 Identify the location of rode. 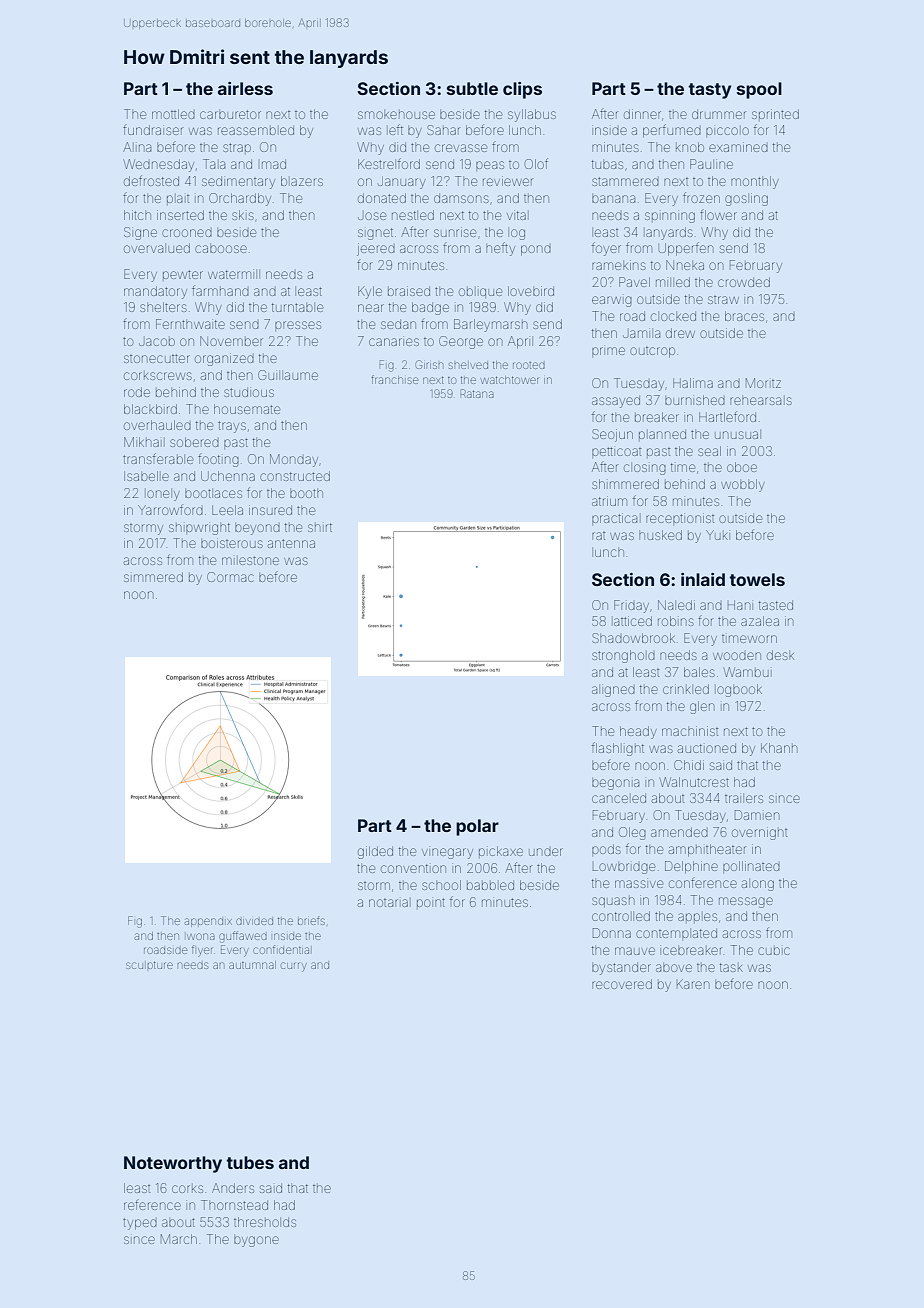
(137, 392).
